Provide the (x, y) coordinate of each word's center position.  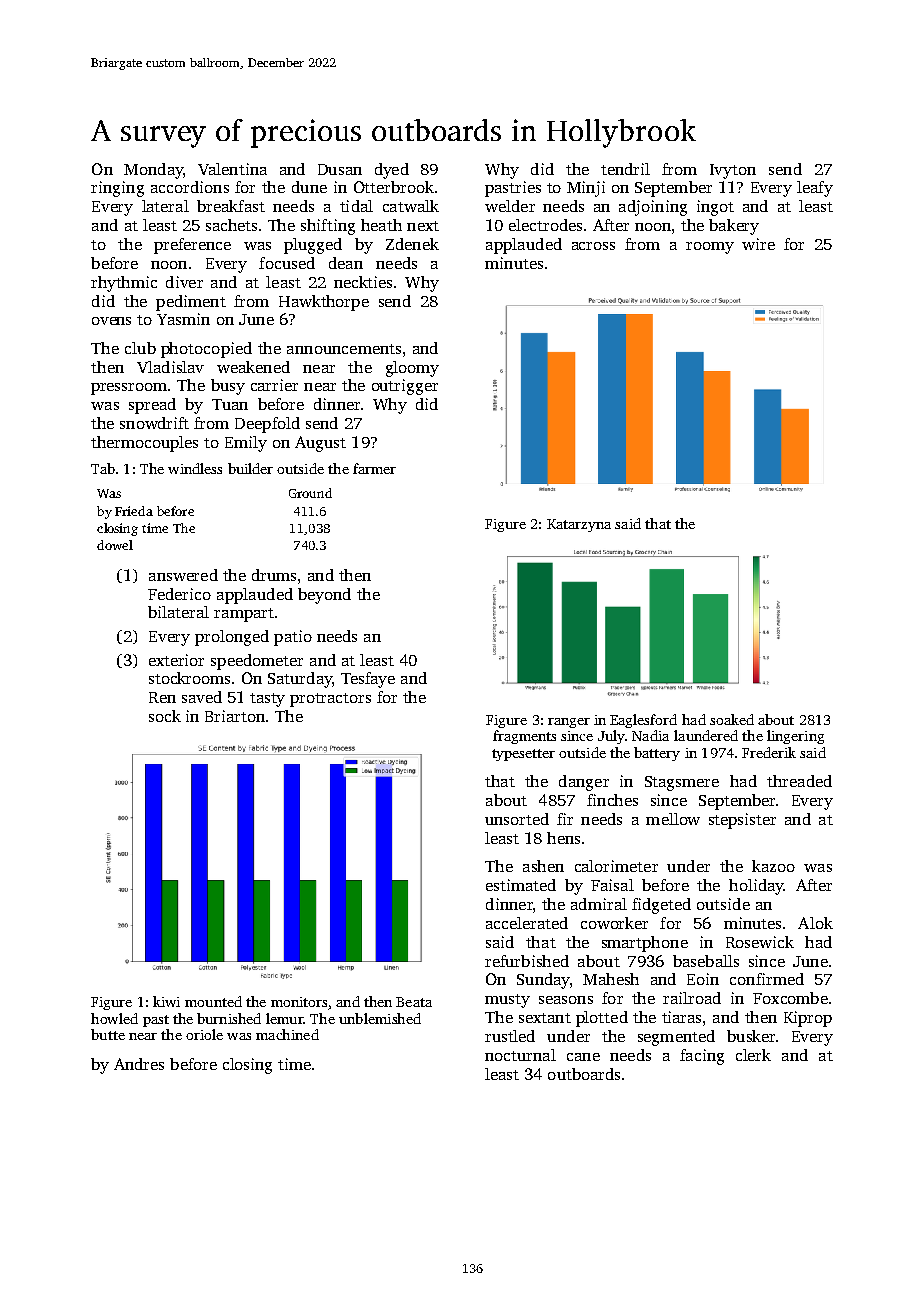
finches (612, 800)
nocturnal (520, 1055)
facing (702, 1057)
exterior (176, 660)
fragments (524, 737)
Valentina (232, 169)
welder (510, 206)
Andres (139, 1064)
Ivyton (733, 171)
